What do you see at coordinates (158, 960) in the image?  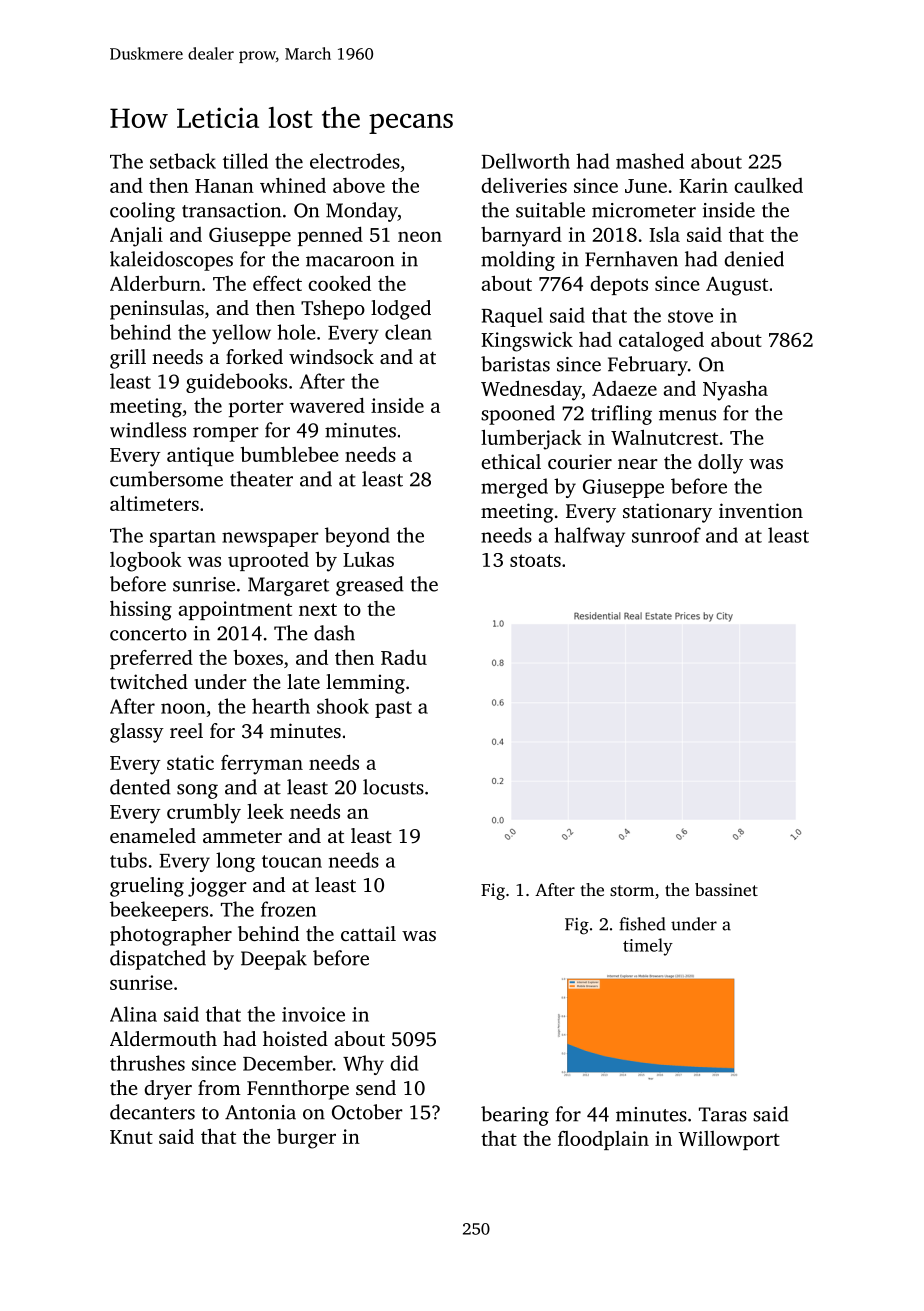 I see `dispatched` at bounding box center [158, 960].
